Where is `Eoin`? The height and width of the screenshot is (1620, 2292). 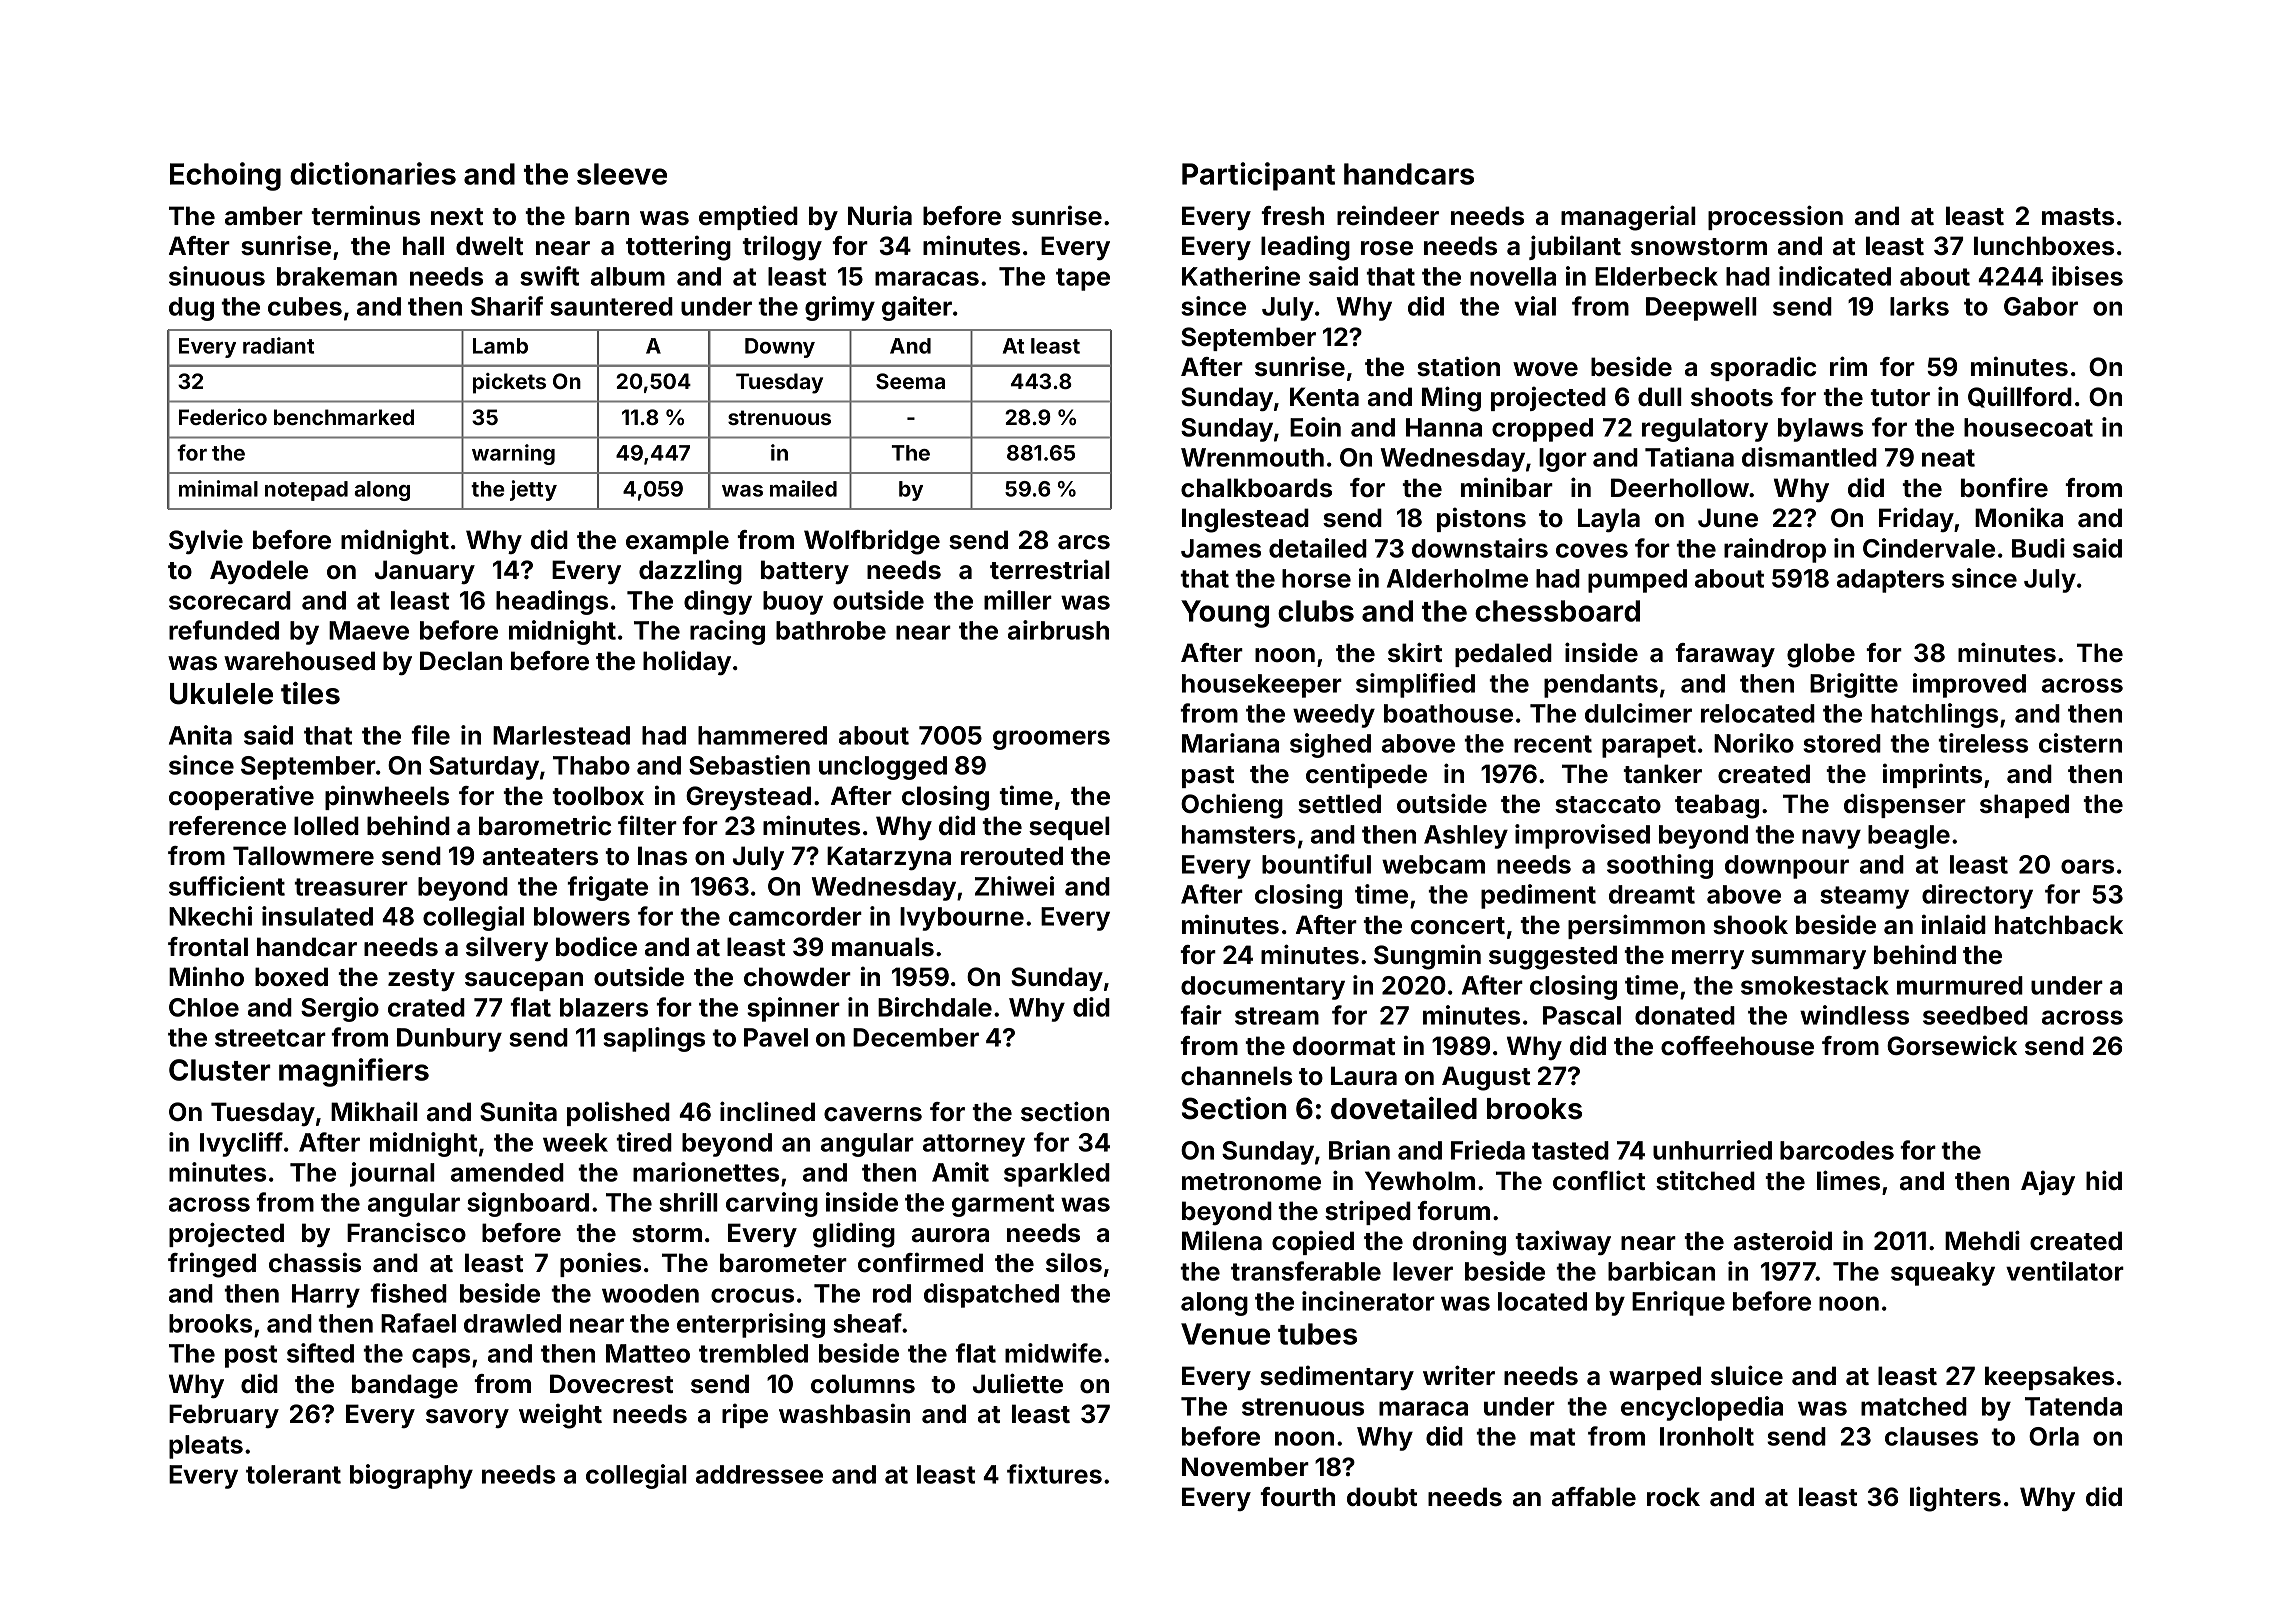 Eoin is located at coordinates (1315, 427).
